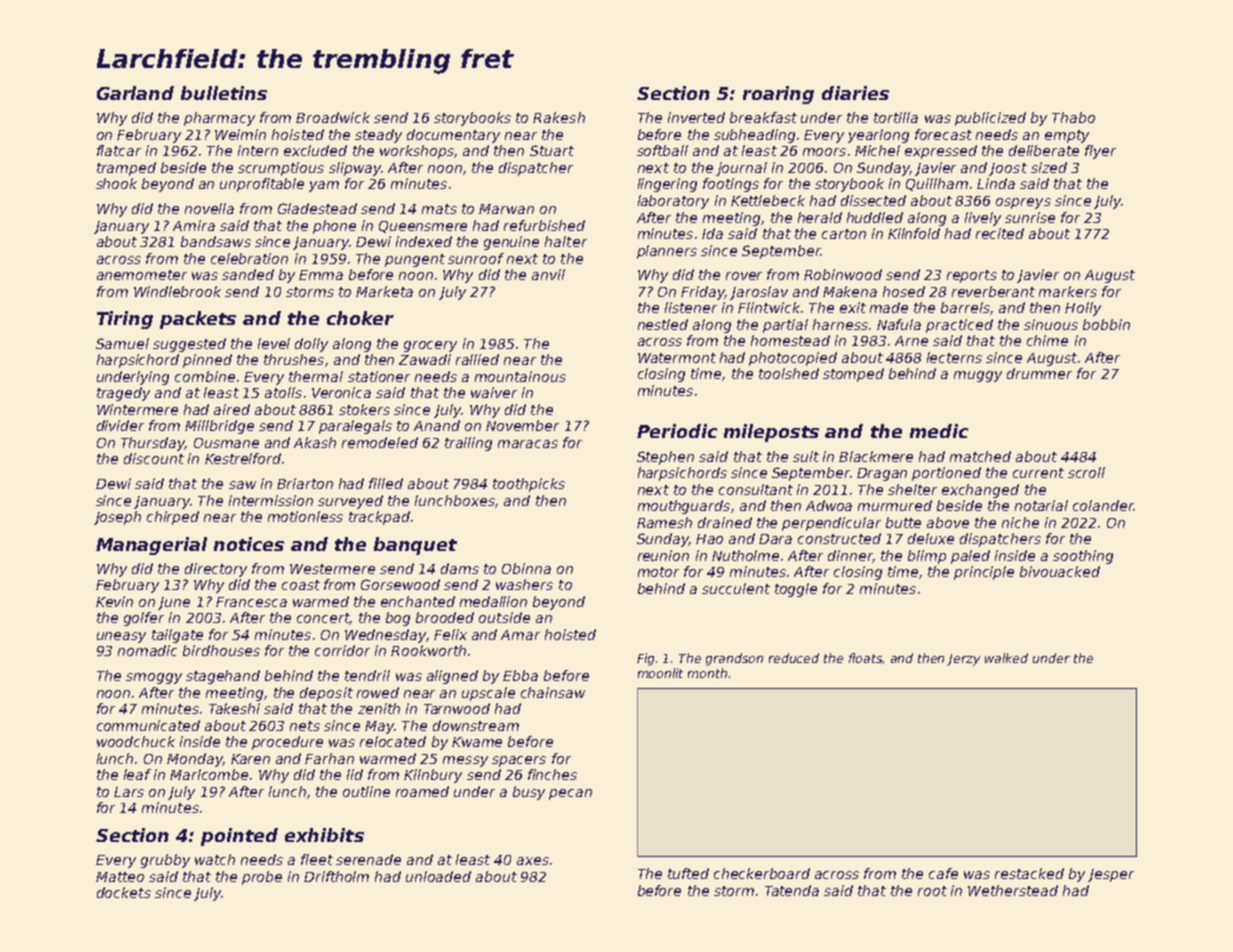 The image size is (1233, 952). What do you see at coordinates (224, 93) in the image?
I see `bulletins` at bounding box center [224, 93].
